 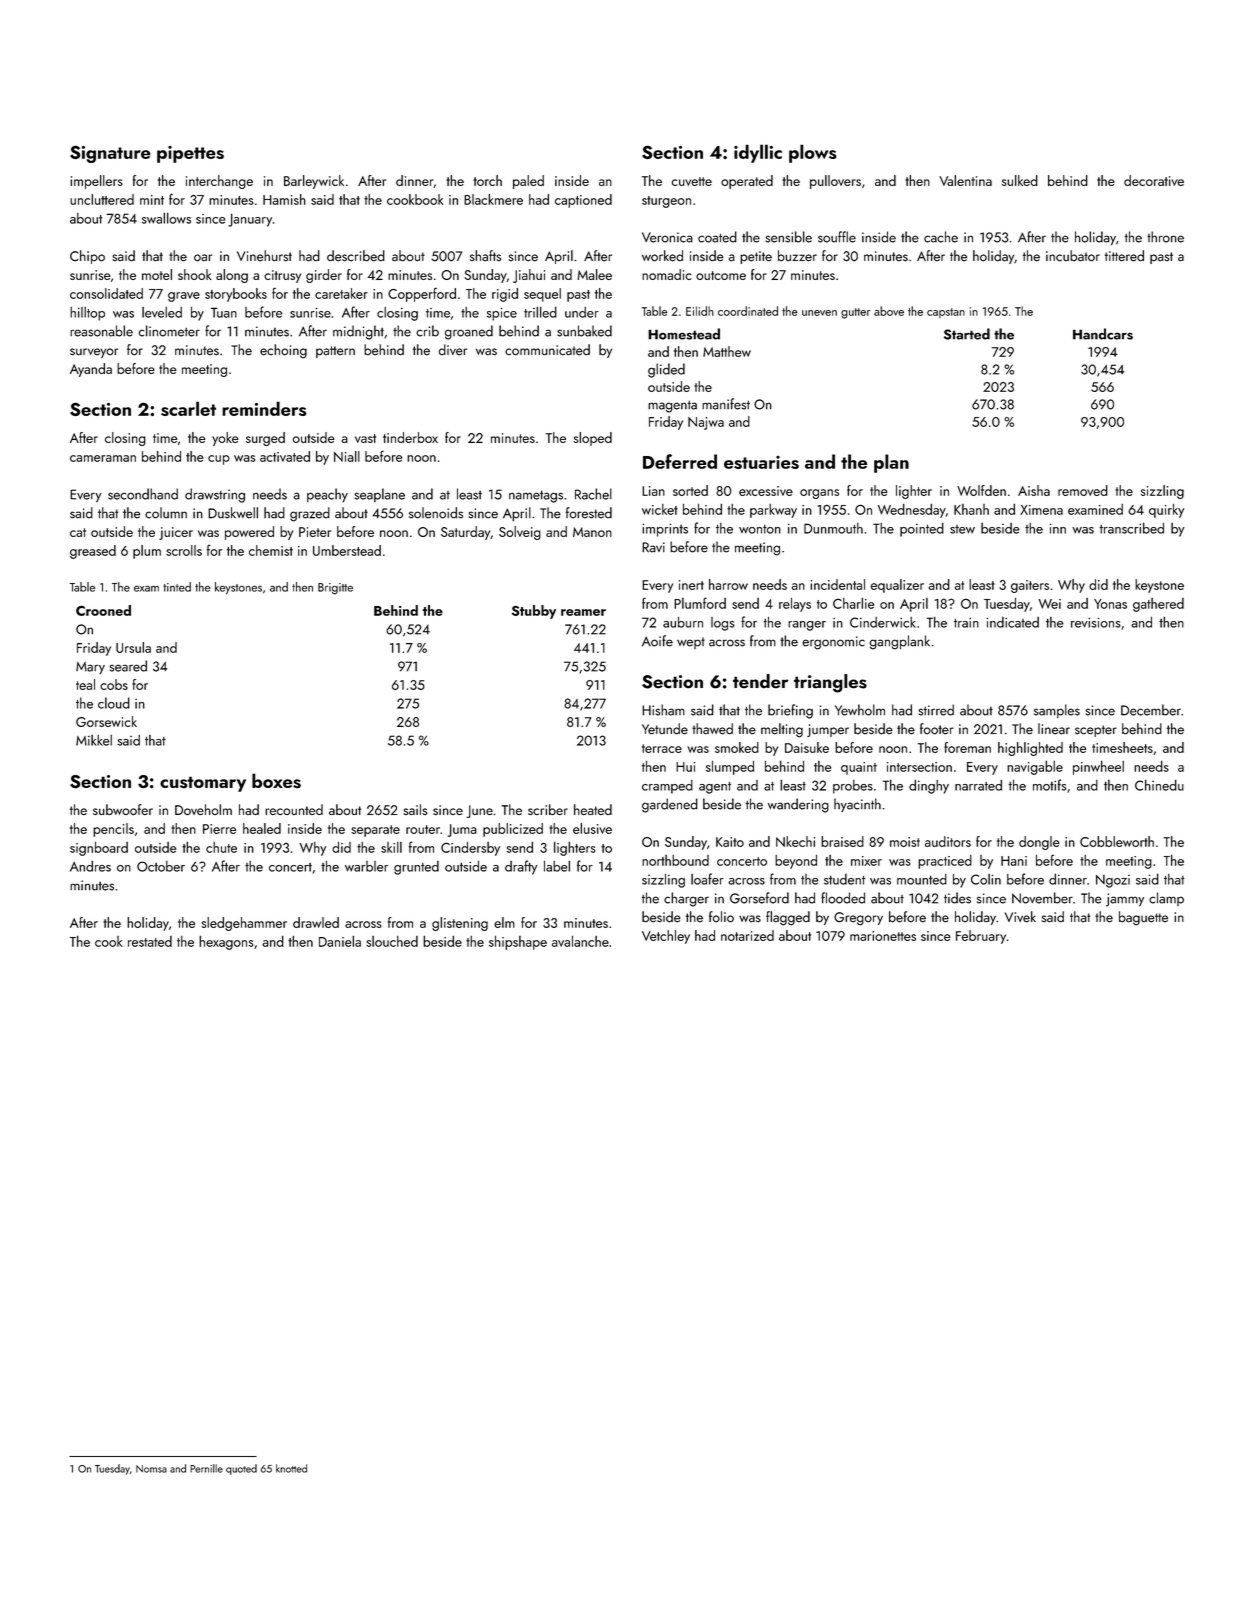 What do you see at coordinates (291, 1468) in the document?
I see `knotted` at bounding box center [291, 1468].
